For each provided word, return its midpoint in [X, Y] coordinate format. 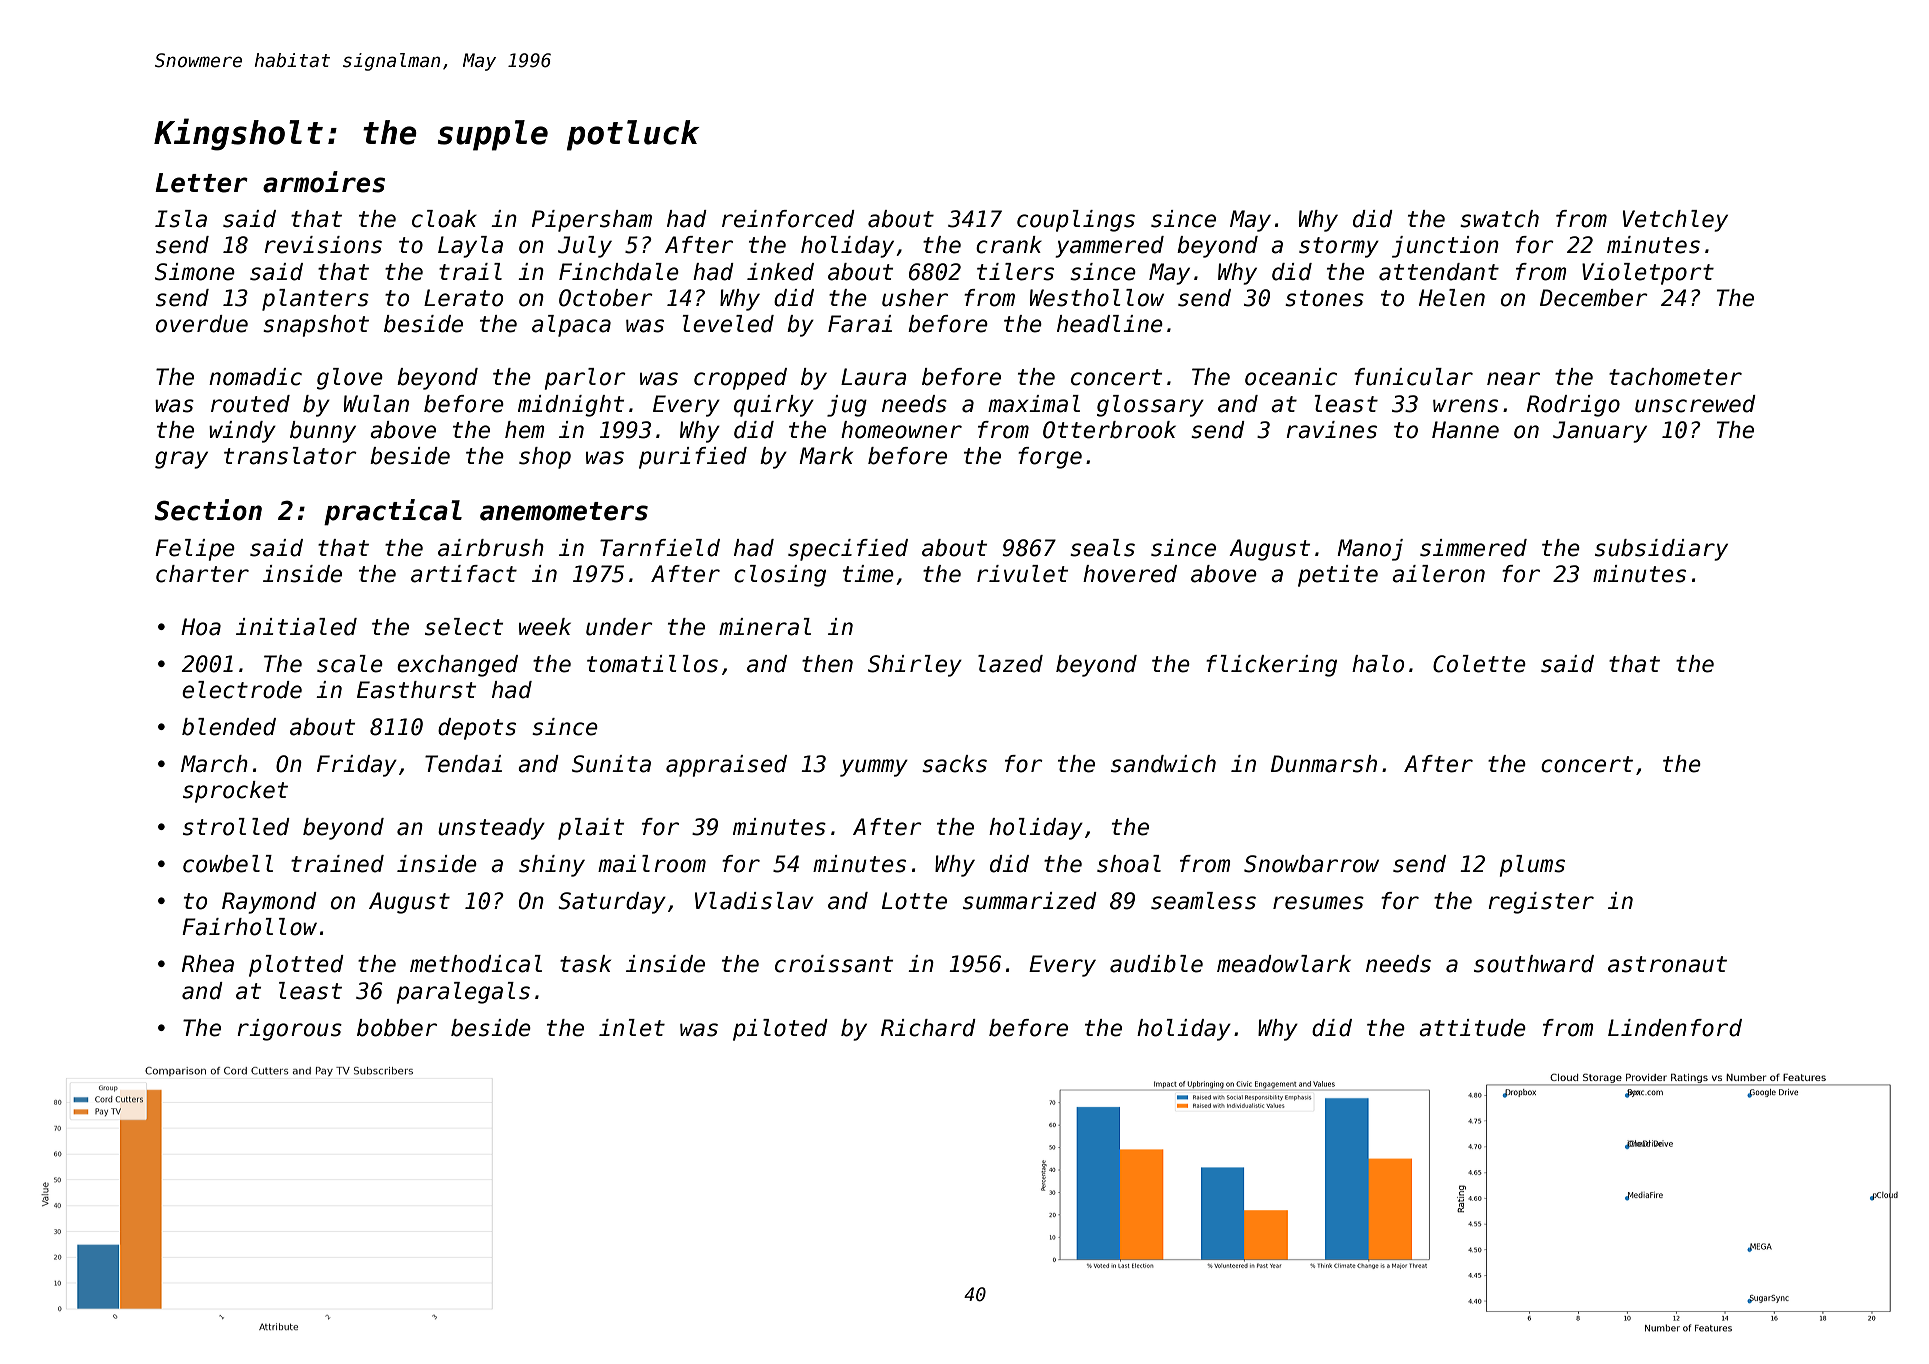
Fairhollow [249, 927]
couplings [1076, 221]
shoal [1129, 864]
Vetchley [1675, 221]
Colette [1479, 664]
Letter [201, 183]
